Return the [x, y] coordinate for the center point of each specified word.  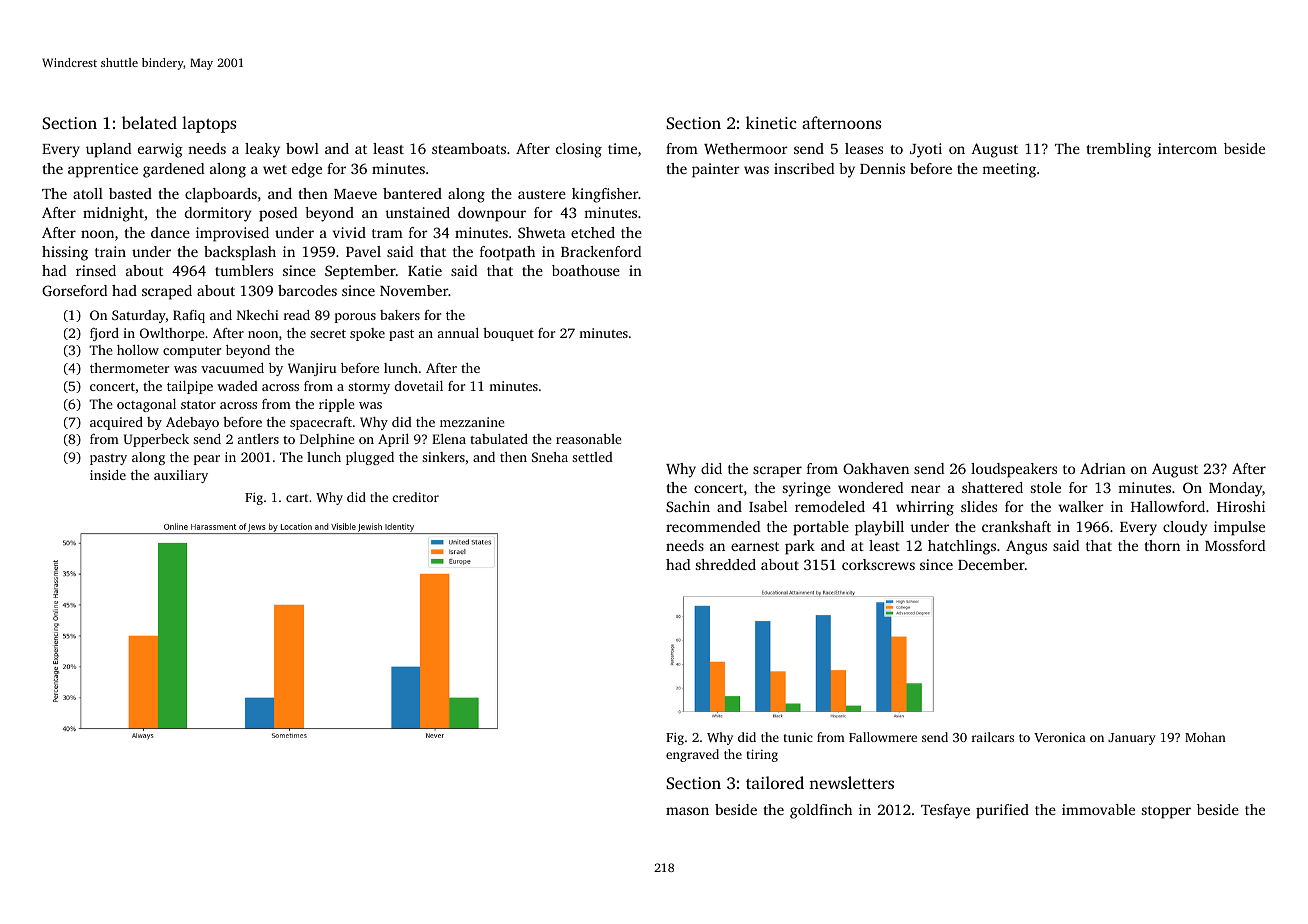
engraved [692, 755]
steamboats [469, 148]
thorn [1162, 545]
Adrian [1103, 468]
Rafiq [189, 316]
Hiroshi [1241, 506]
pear [207, 460]
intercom [1187, 148]
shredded [726, 564]
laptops [209, 124]
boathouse [586, 270]
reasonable [589, 439]
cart [297, 498]
